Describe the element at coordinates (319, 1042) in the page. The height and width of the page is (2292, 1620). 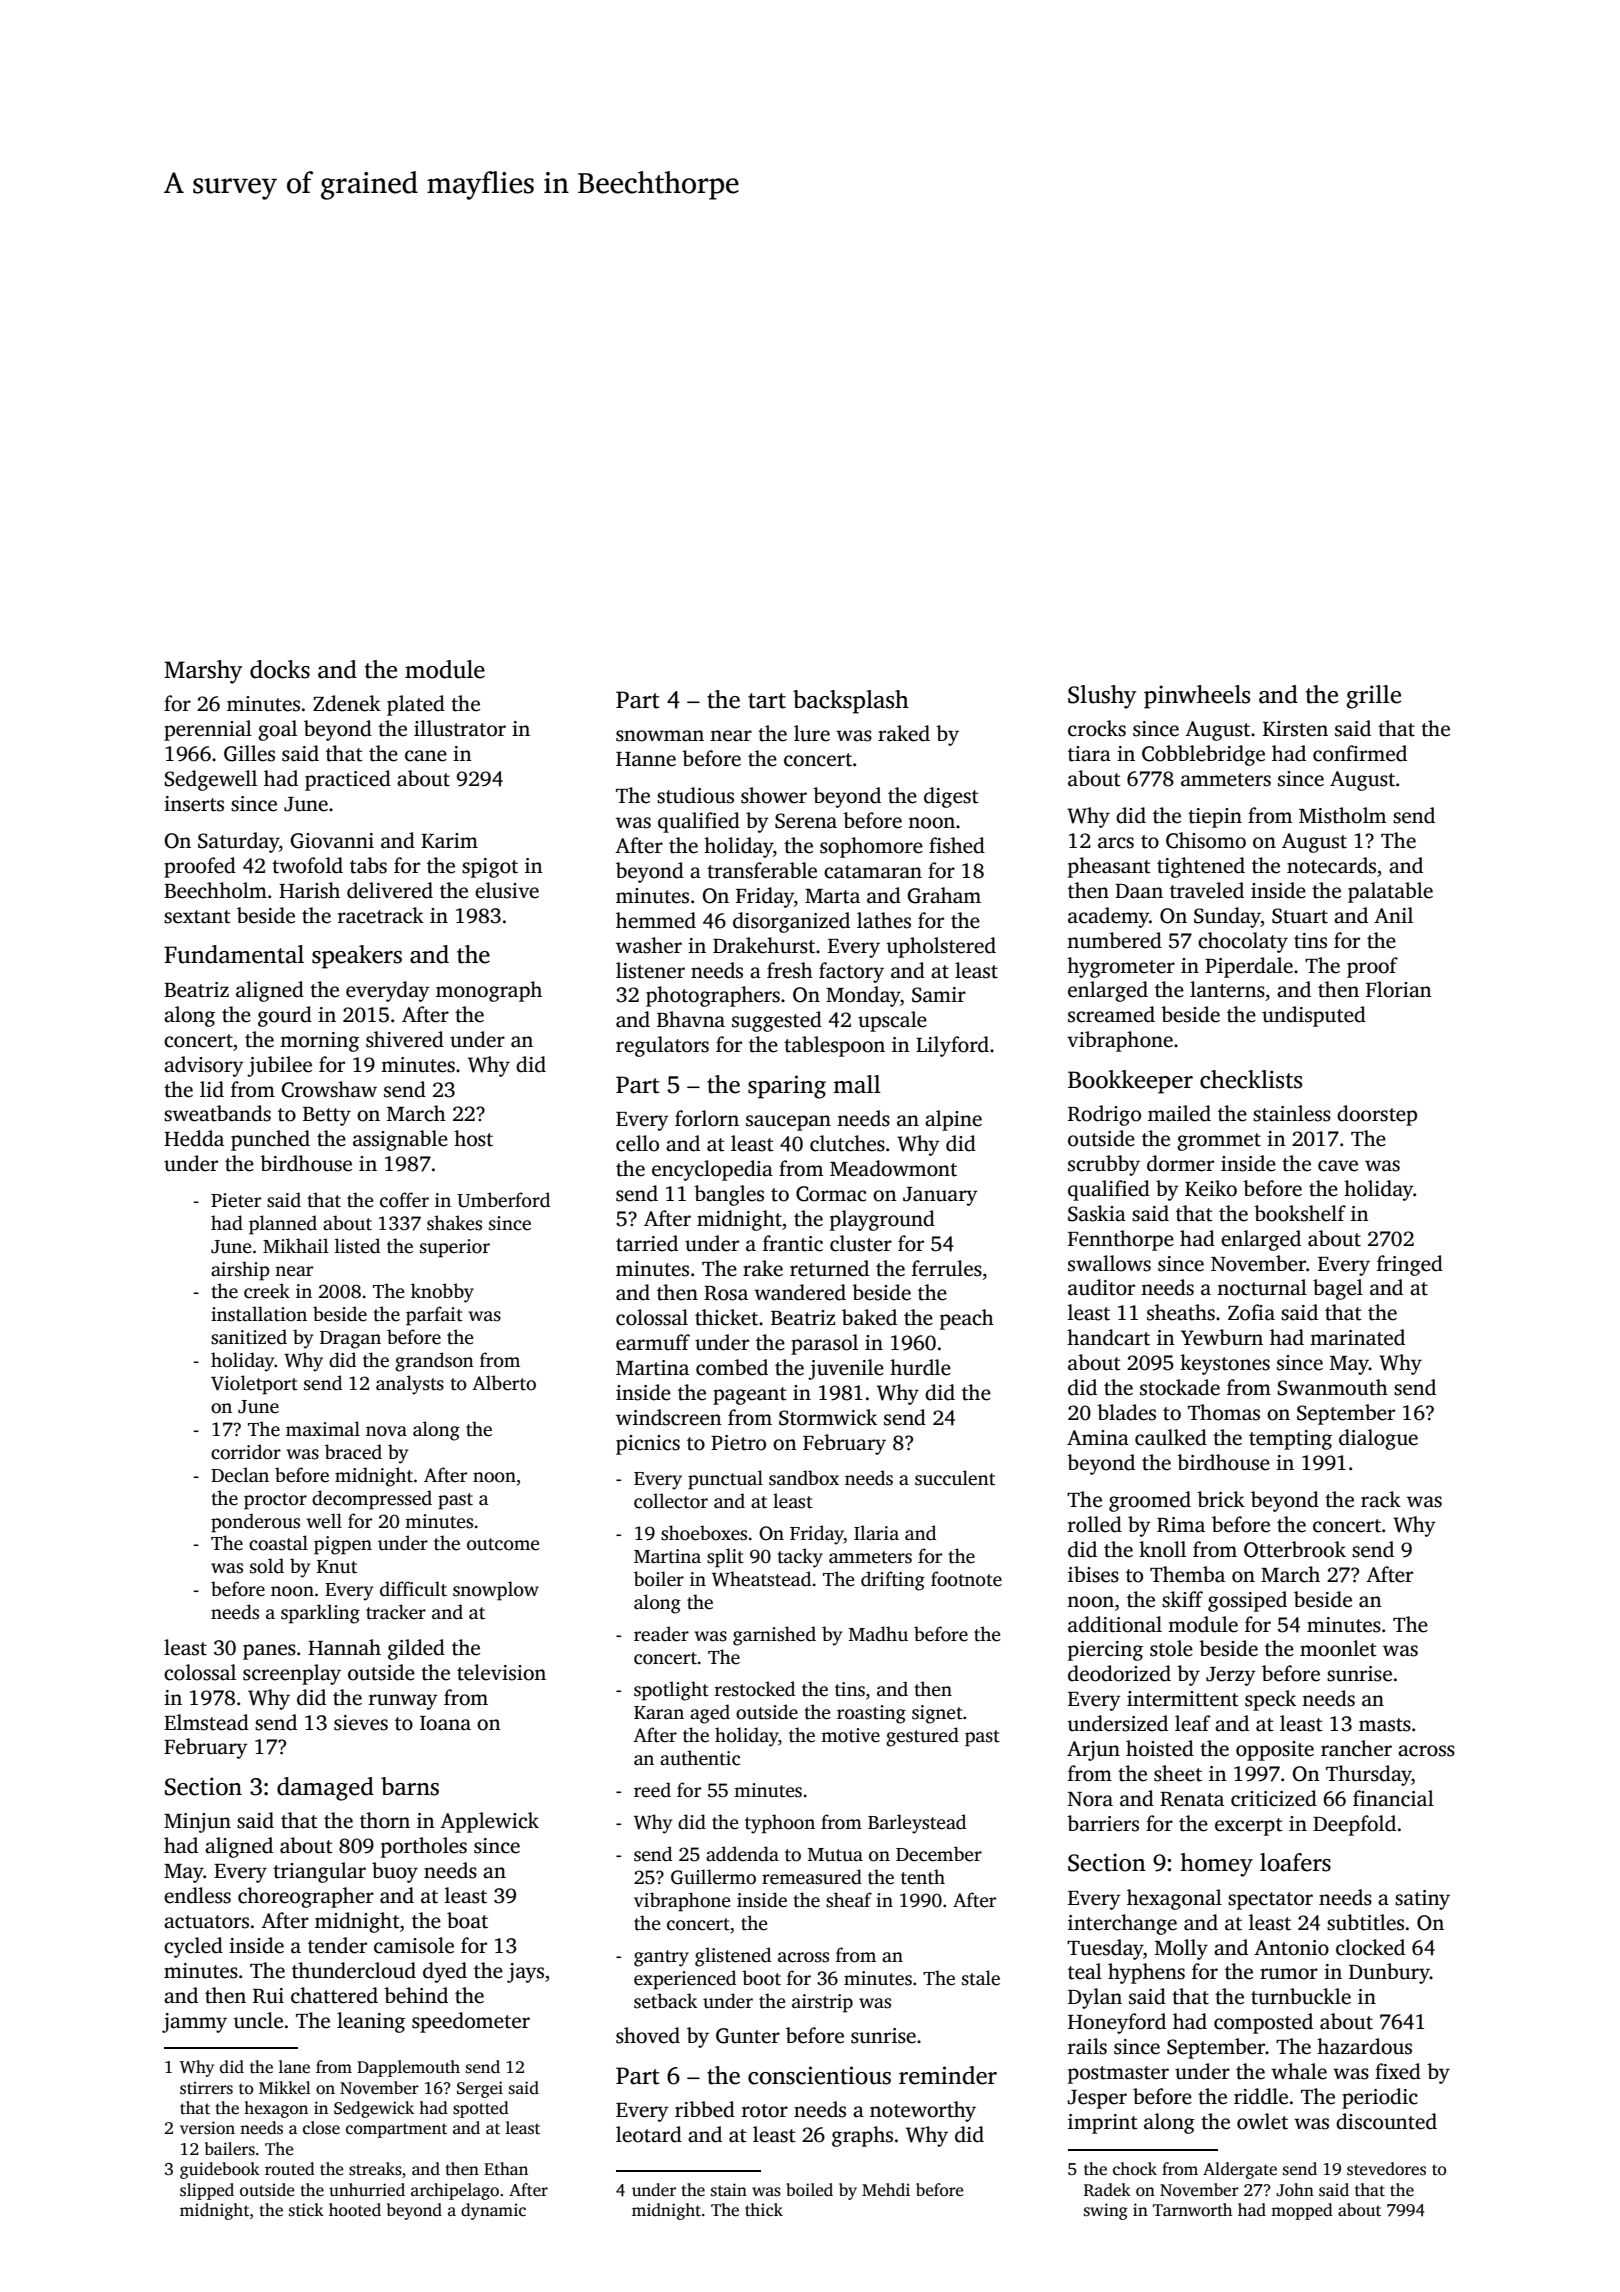
I see `morning` at that location.
